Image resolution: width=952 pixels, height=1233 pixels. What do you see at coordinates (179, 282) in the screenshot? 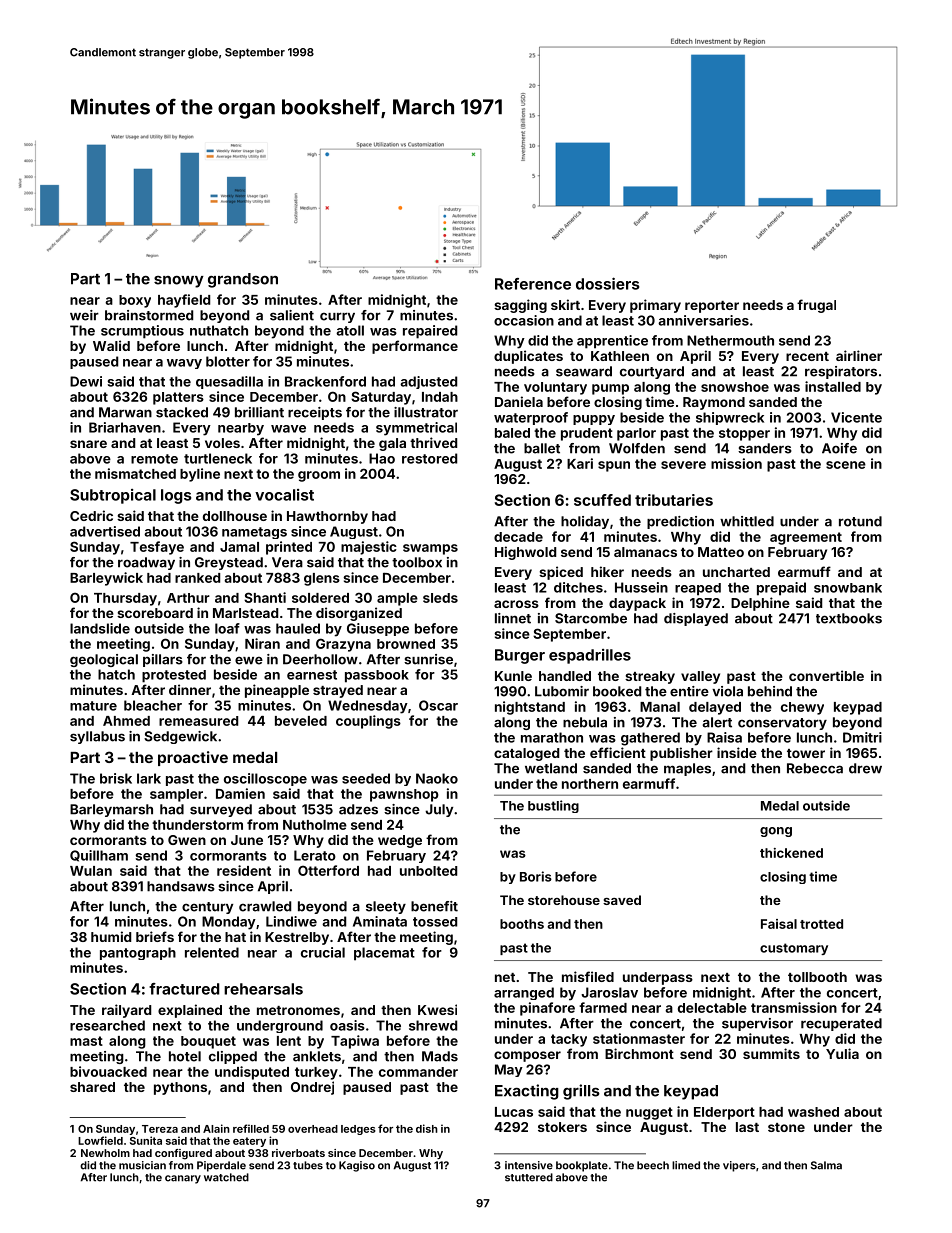
I see `snowy` at bounding box center [179, 282].
